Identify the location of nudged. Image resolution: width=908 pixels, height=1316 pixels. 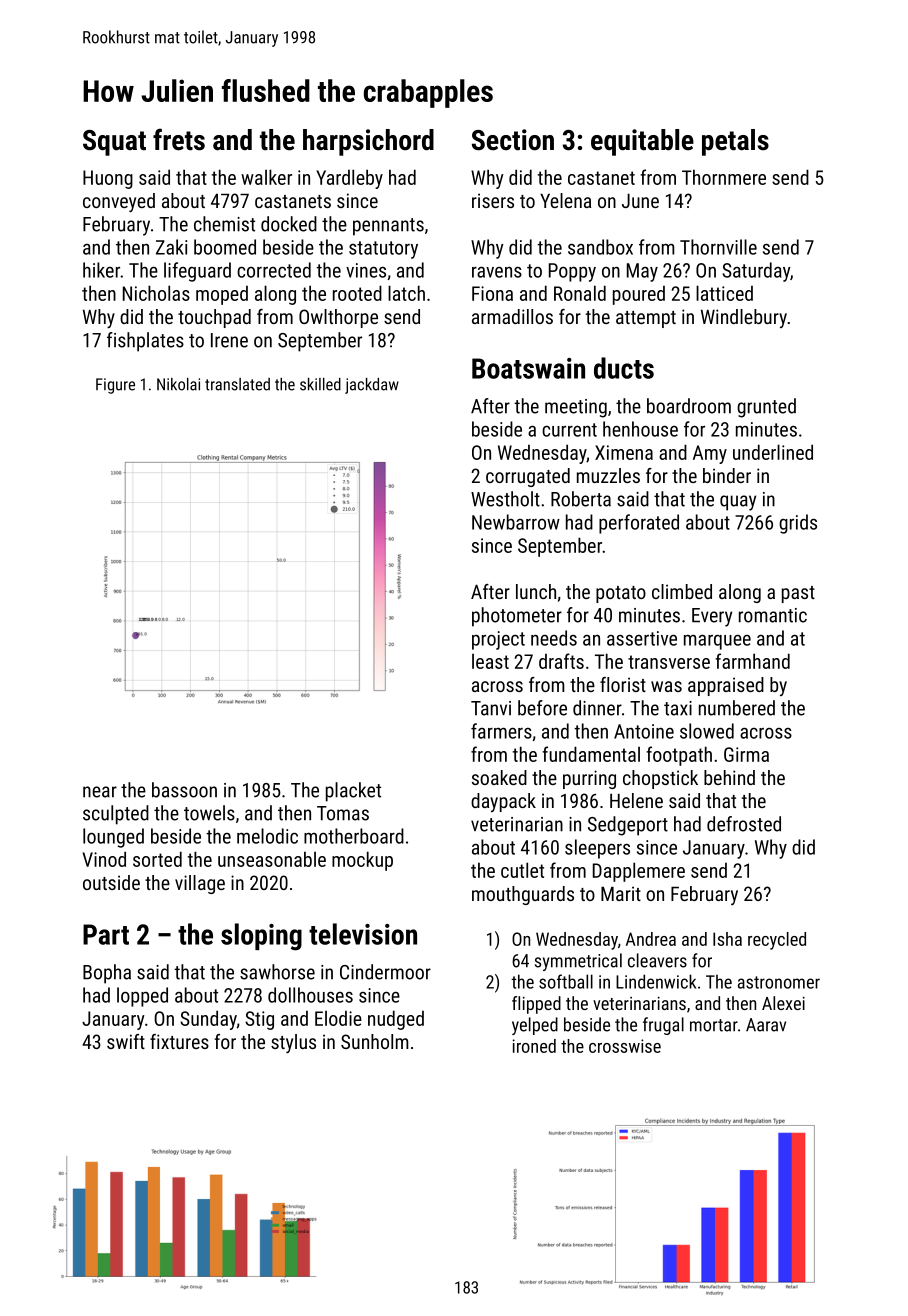
(396, 1020).
